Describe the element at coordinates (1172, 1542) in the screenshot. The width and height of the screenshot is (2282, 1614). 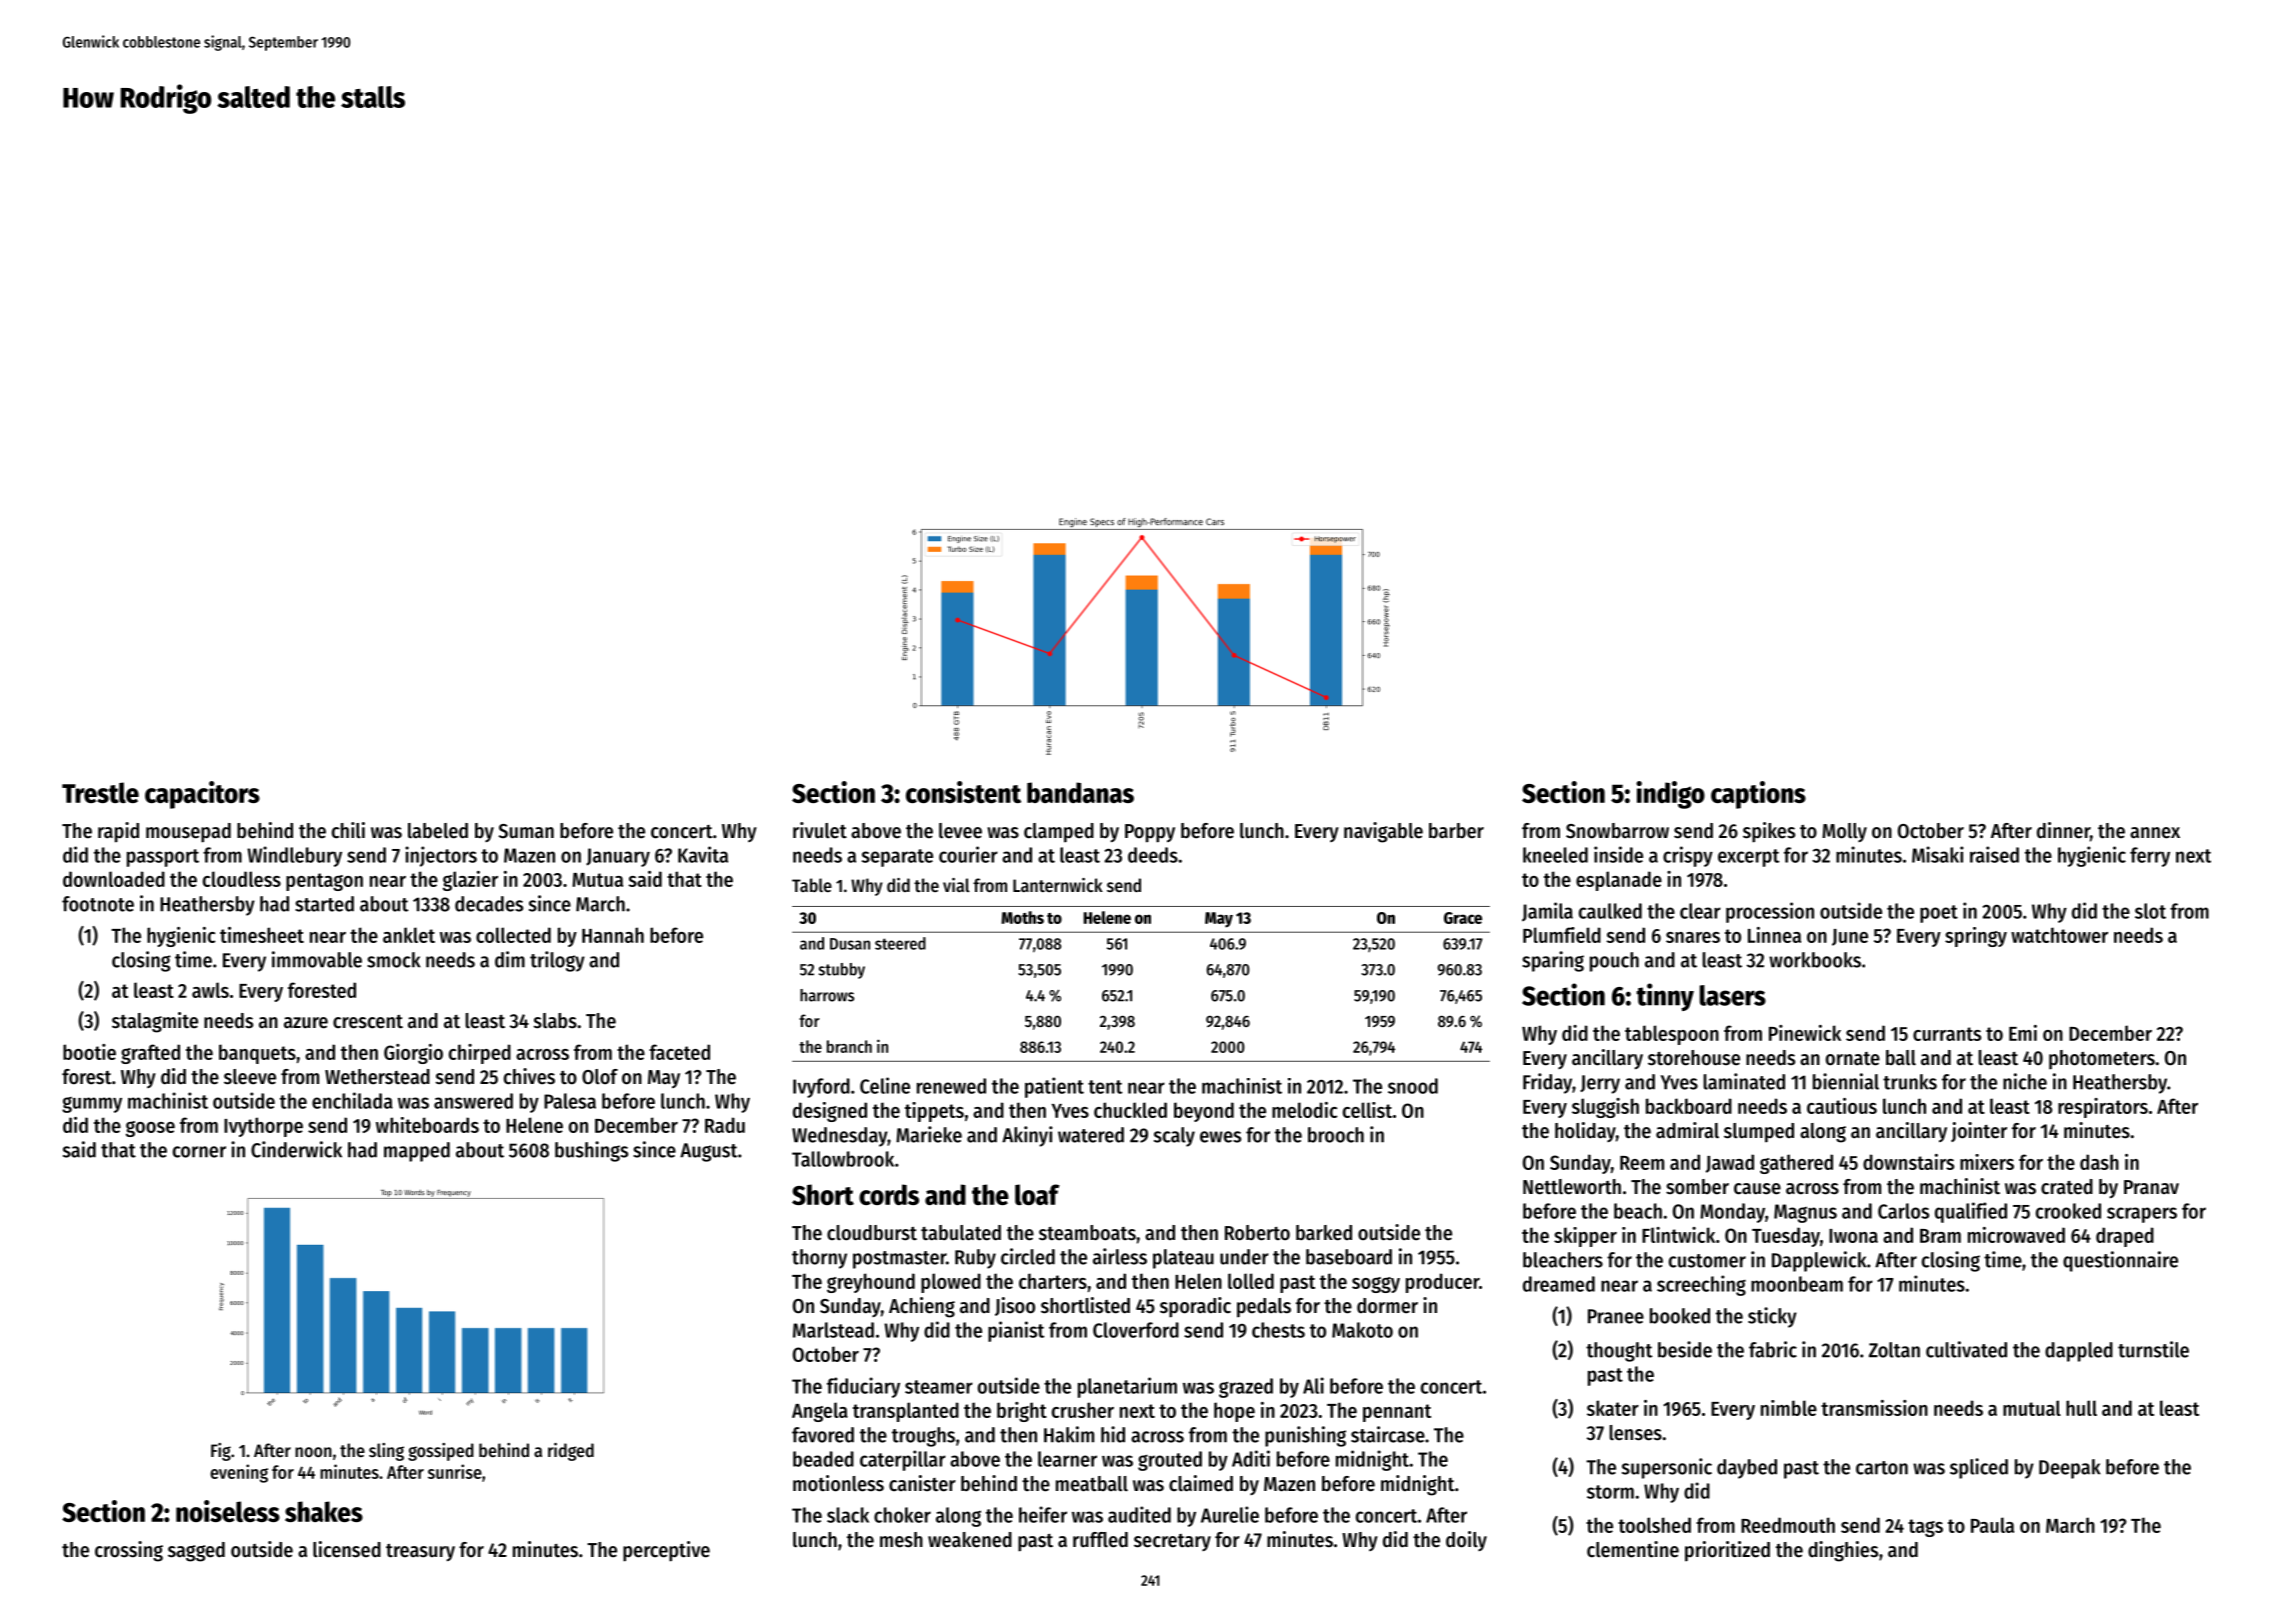
I see `secretary` at that location.
